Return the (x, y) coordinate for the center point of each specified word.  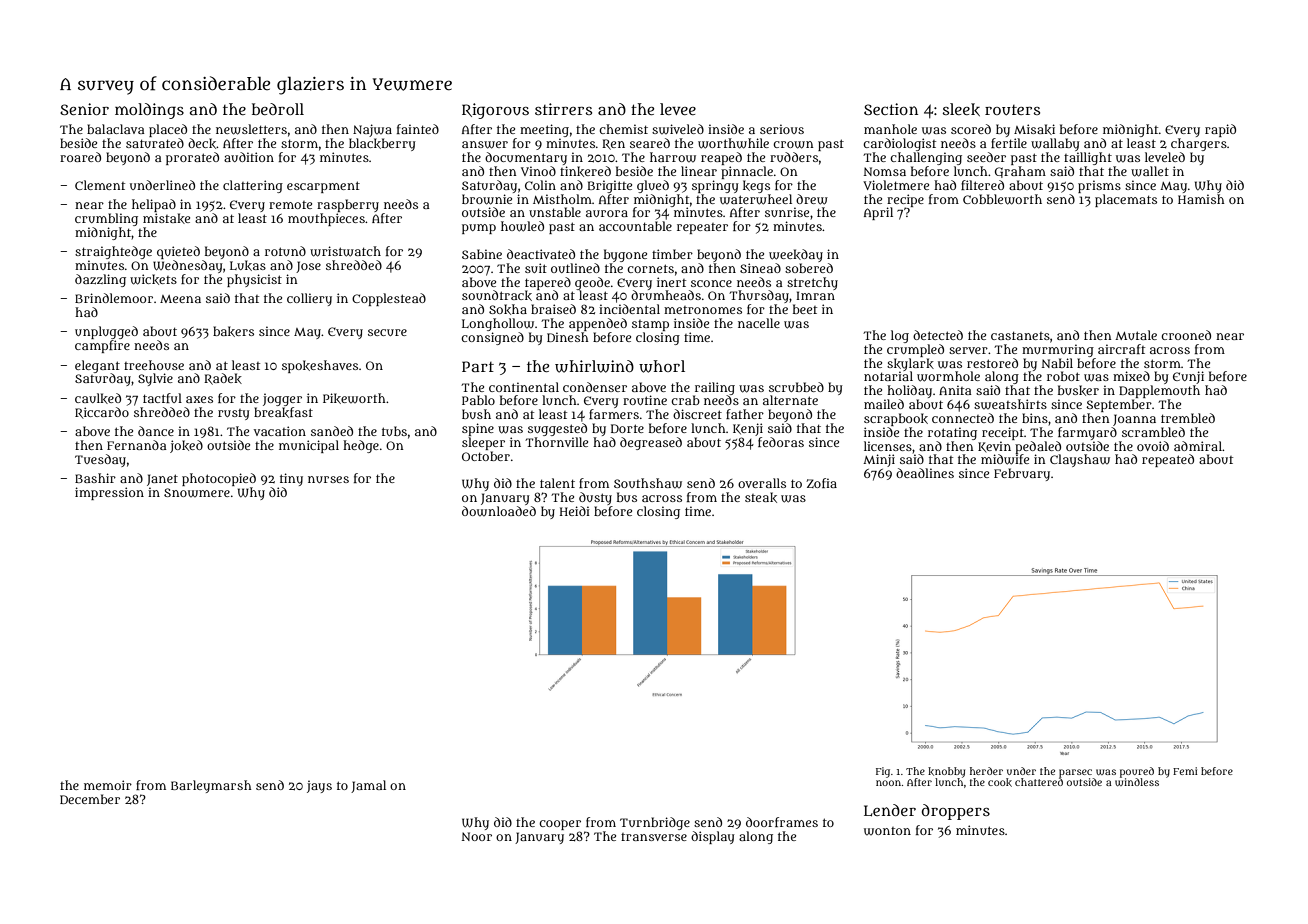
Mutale (1136, 335)
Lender (890, 810)
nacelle (759, 323)
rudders (794, 157)
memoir (108, 785)
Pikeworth (354, 398)
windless (1137, 782)
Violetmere (896, 185)
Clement (100, 185)
